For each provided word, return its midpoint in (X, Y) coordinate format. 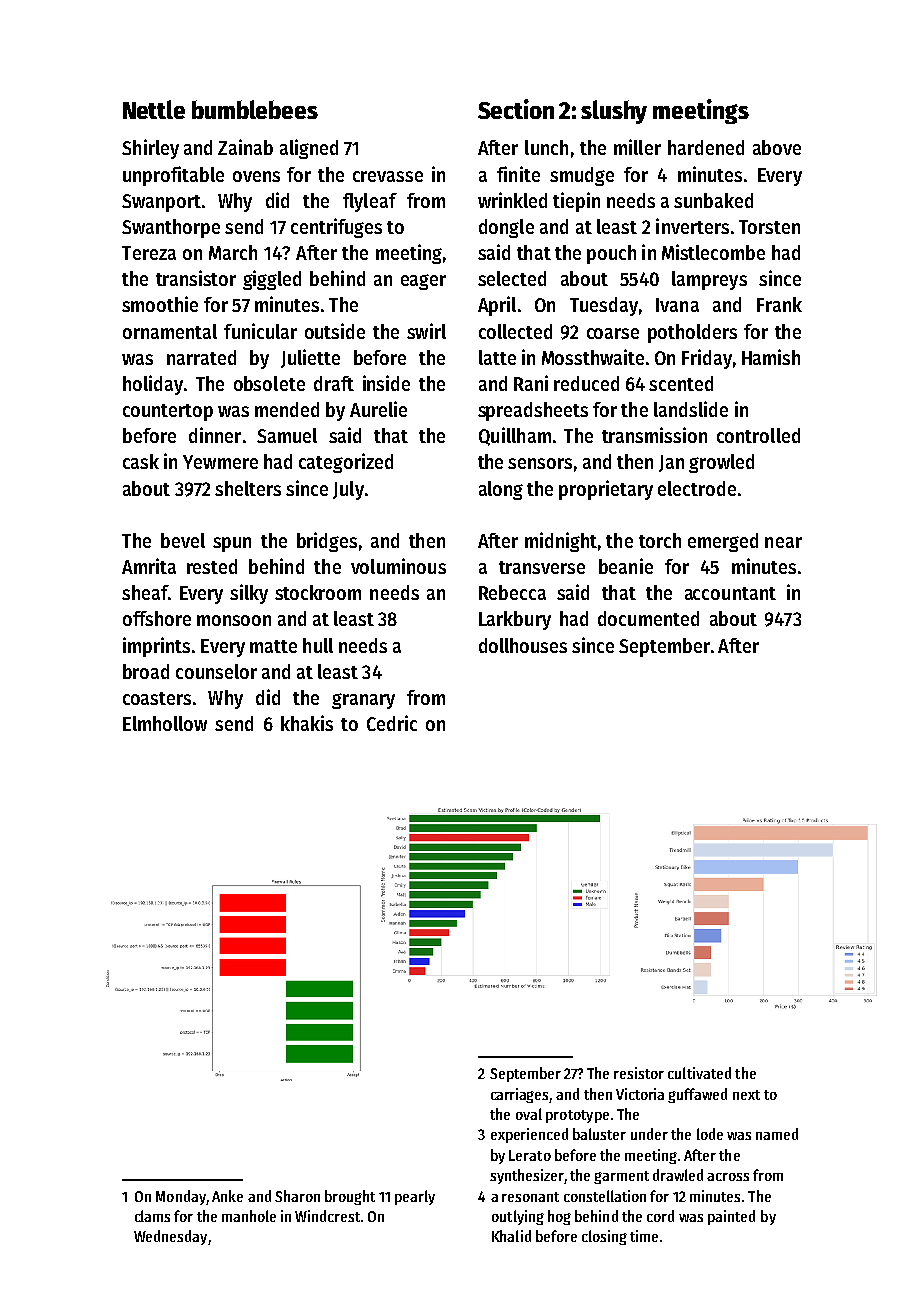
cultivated (699, 1073)
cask (141, 461)
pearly (415, 1197)
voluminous (398, 566)
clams (152, 1216)
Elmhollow (165, 723)
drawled (678, 1175)
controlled (758, 435)
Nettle (154, 109)
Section (516, 109)
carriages (519, 1095)
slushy (614, 112)
